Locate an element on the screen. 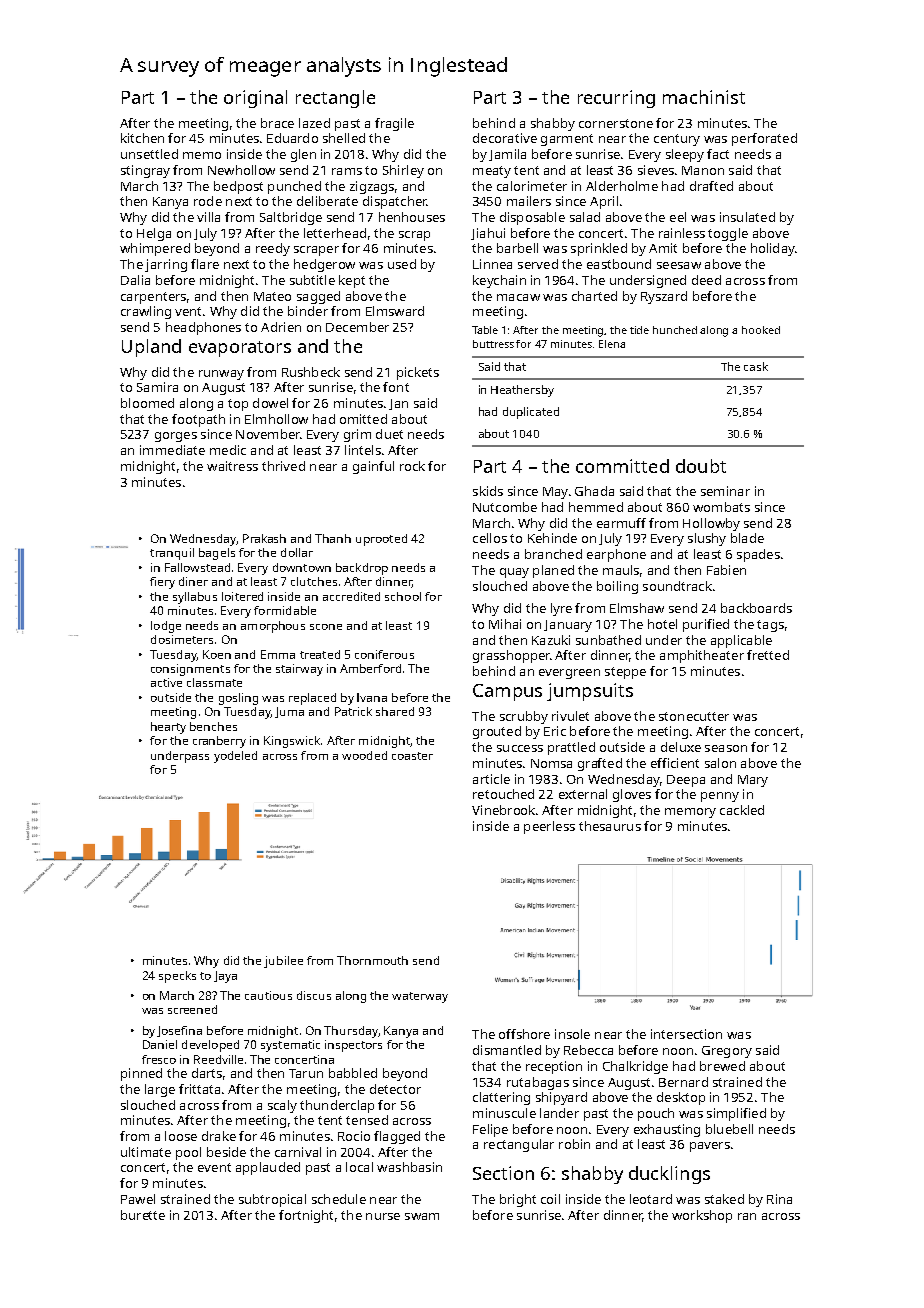  thesaurus is located at coordinates (610, 826).
